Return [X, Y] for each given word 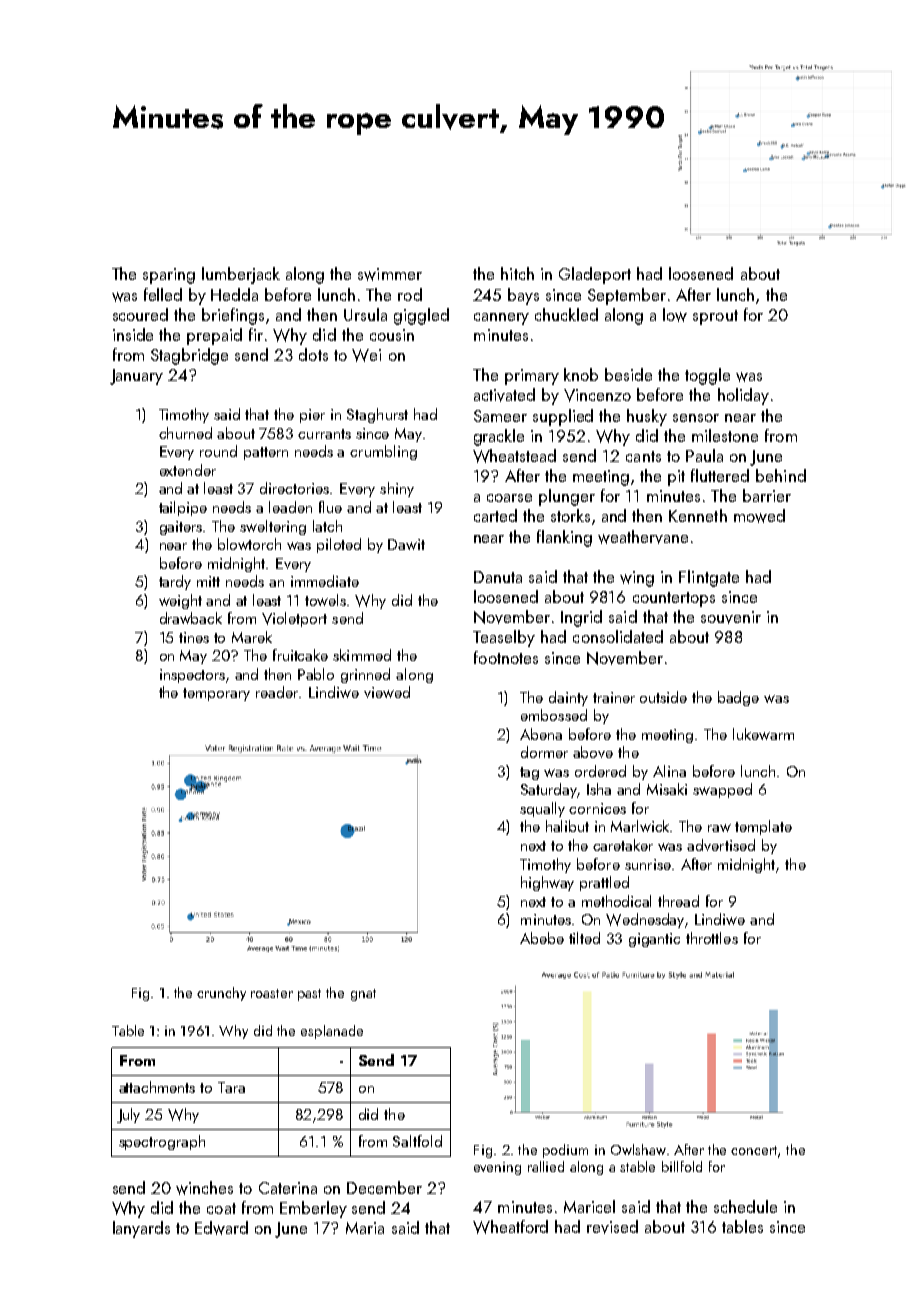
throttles [712, 938]
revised [612, 1227]
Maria [365, 1228]
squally [542, 809]
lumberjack [241, 275]
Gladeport [595, 275]
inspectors [192, 676]
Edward [221, 1228]
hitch [517, 273]
